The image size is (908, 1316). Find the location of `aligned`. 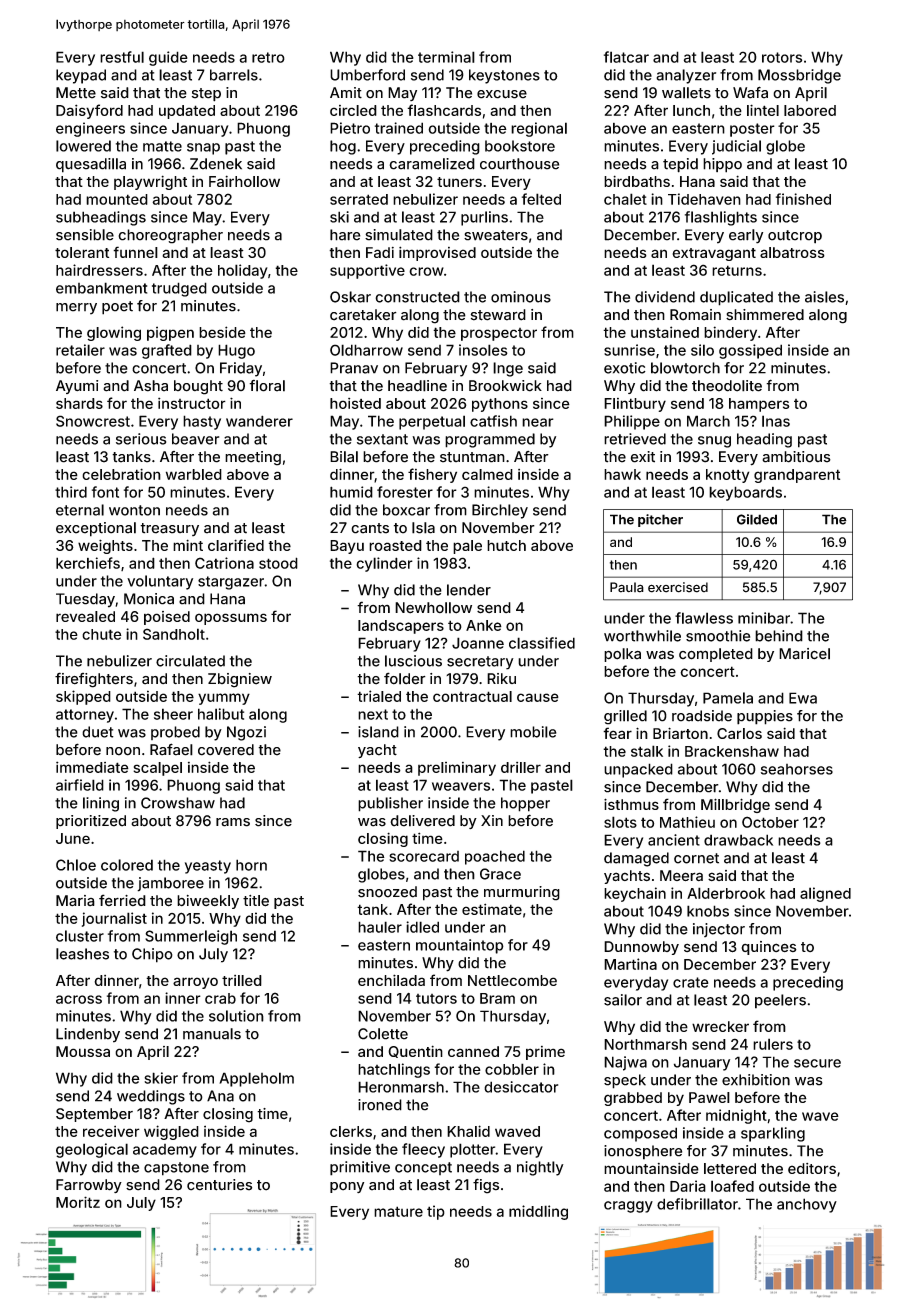

aligned is located at coordinates (825, 894).
